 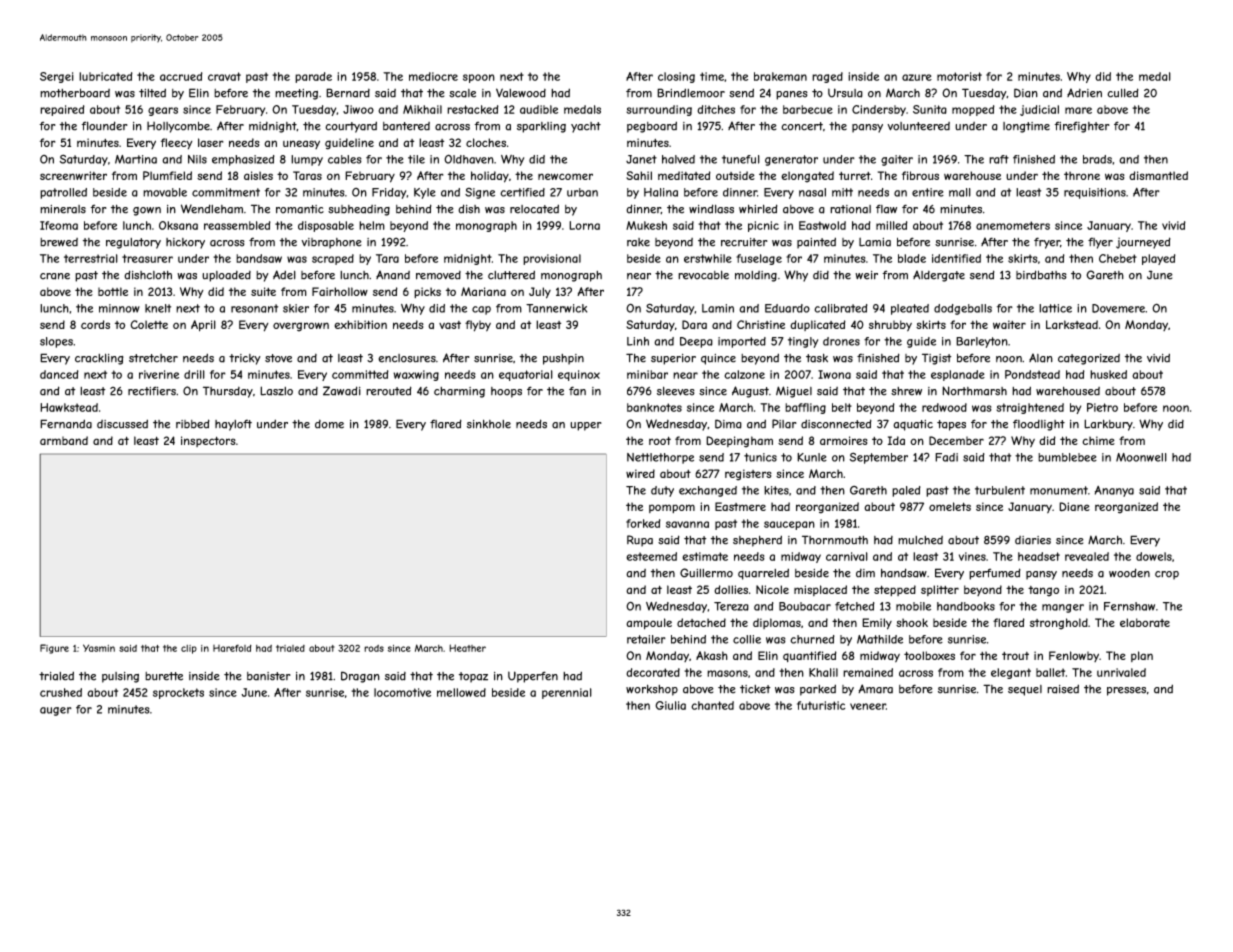 I want to click on culled, so click(x=1123, y=93).
